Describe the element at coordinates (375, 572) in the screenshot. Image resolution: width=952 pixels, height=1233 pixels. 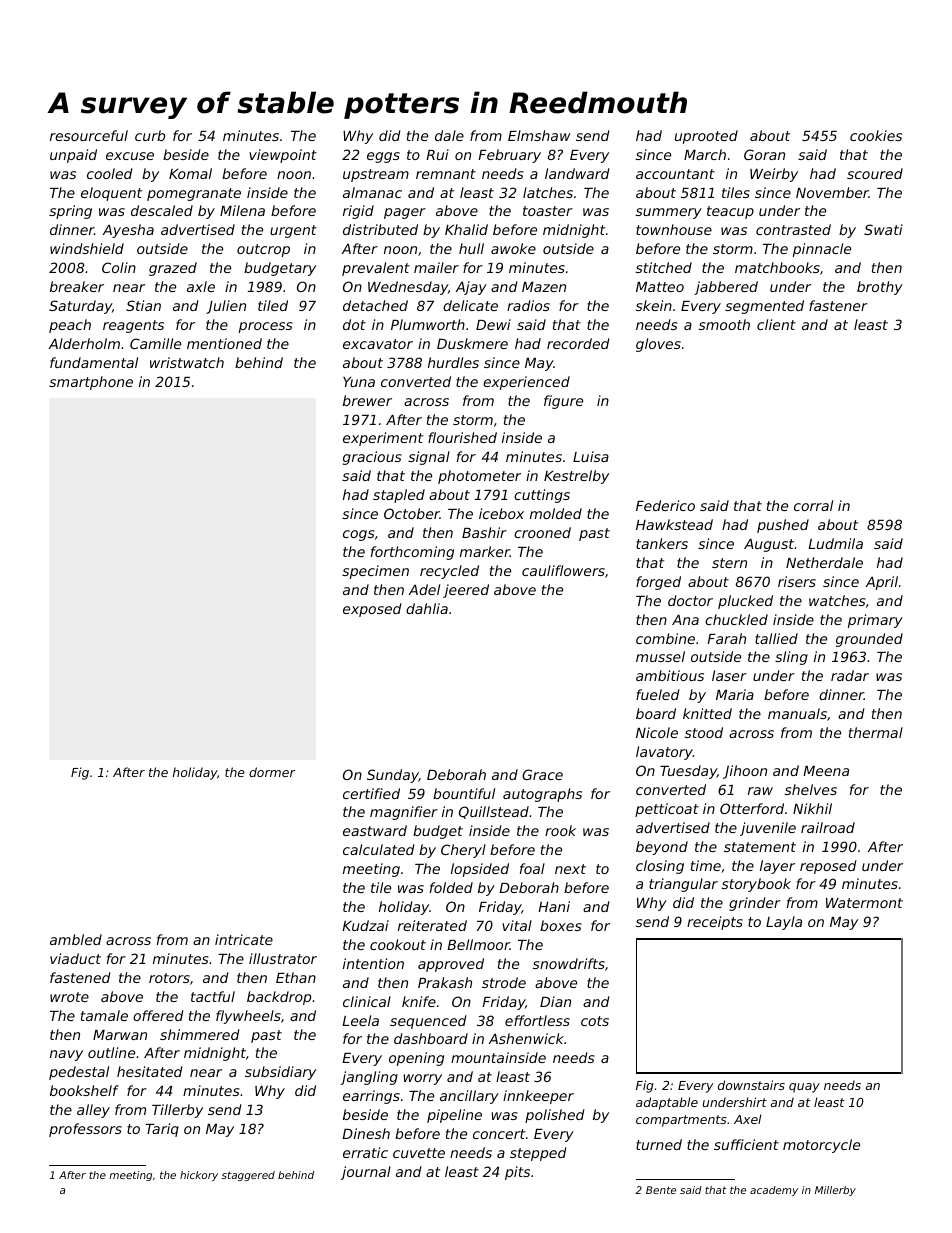
I see `specimen` at that location.
